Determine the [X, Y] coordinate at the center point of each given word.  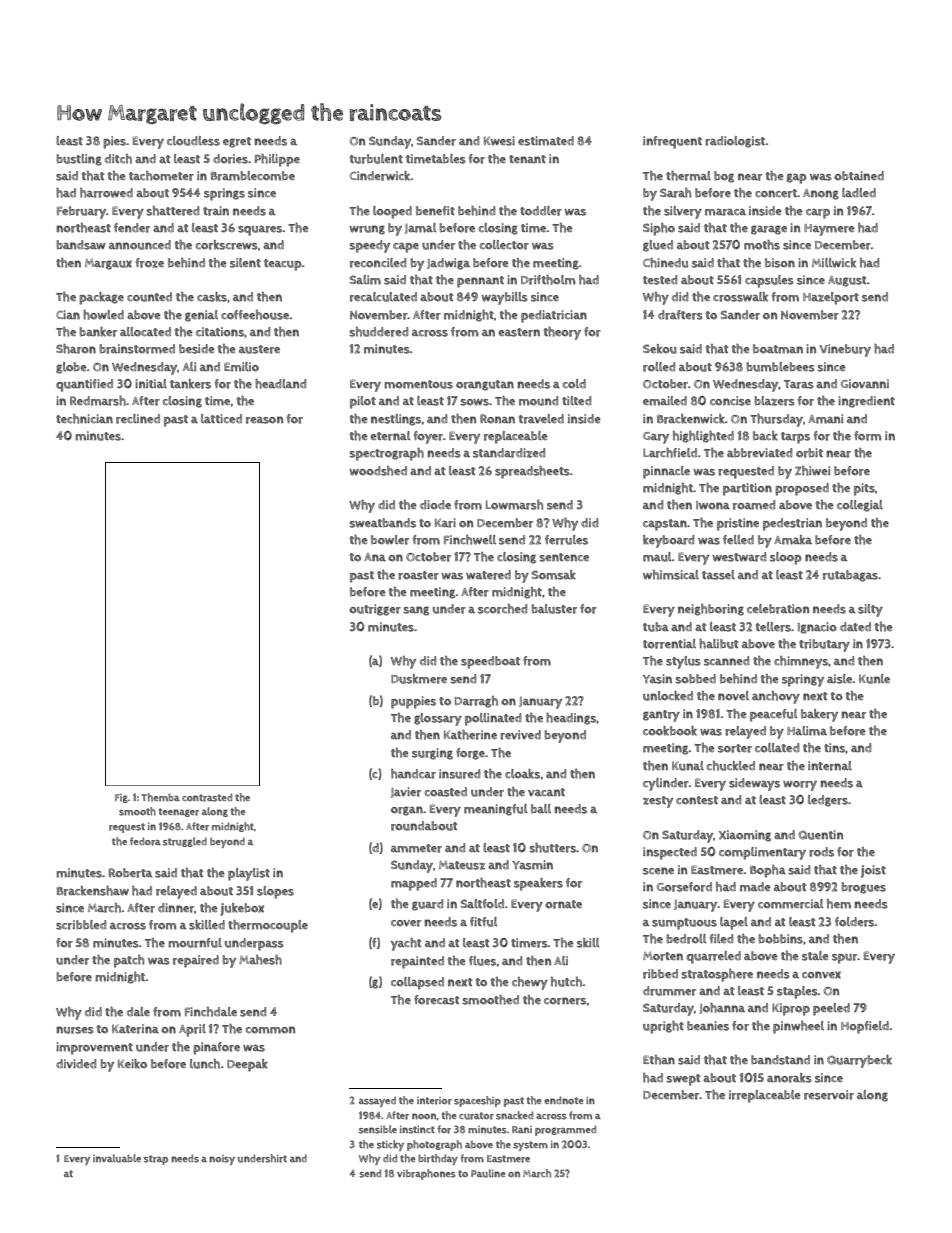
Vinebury [845, 350]
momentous [418, 384]
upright [663, 1027]
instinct [417, 1129]
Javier [406, 792]
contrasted [207, 797]
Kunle [874, 679]
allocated [145, 332]
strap [156, 1160]
